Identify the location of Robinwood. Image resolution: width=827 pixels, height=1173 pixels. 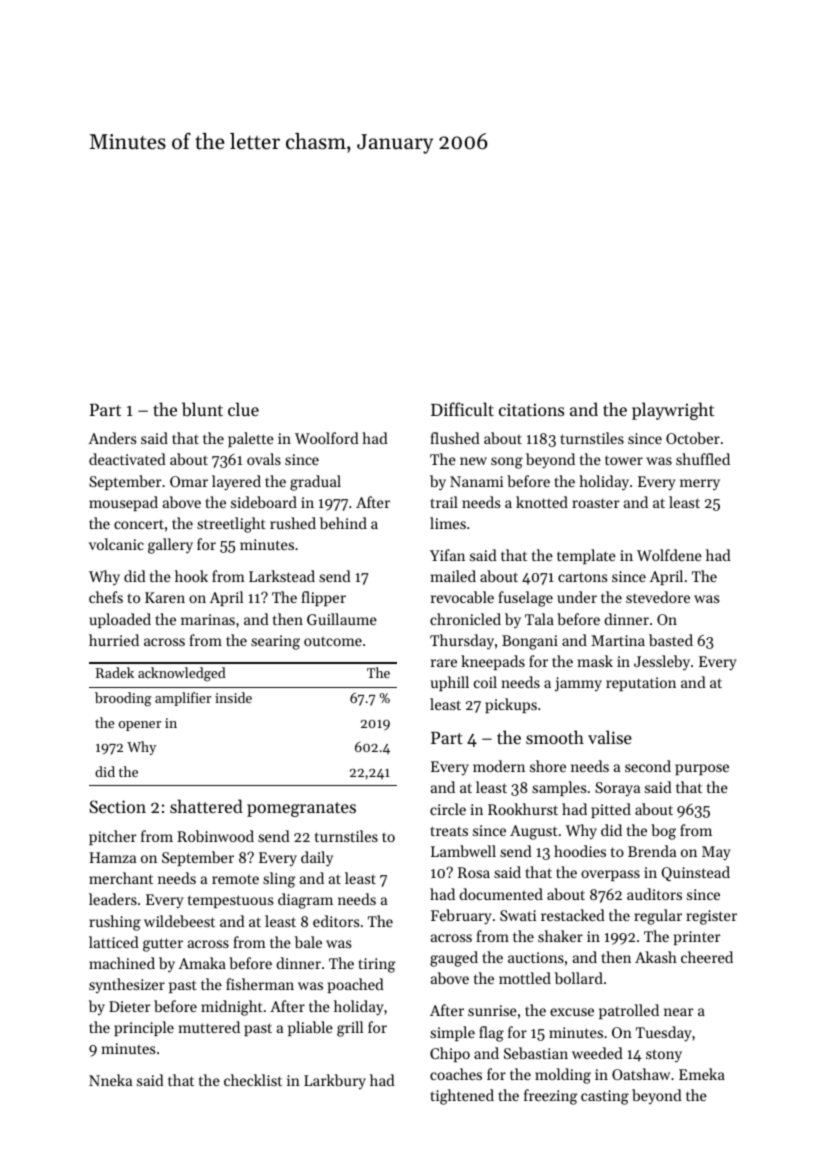
(215, 836).
